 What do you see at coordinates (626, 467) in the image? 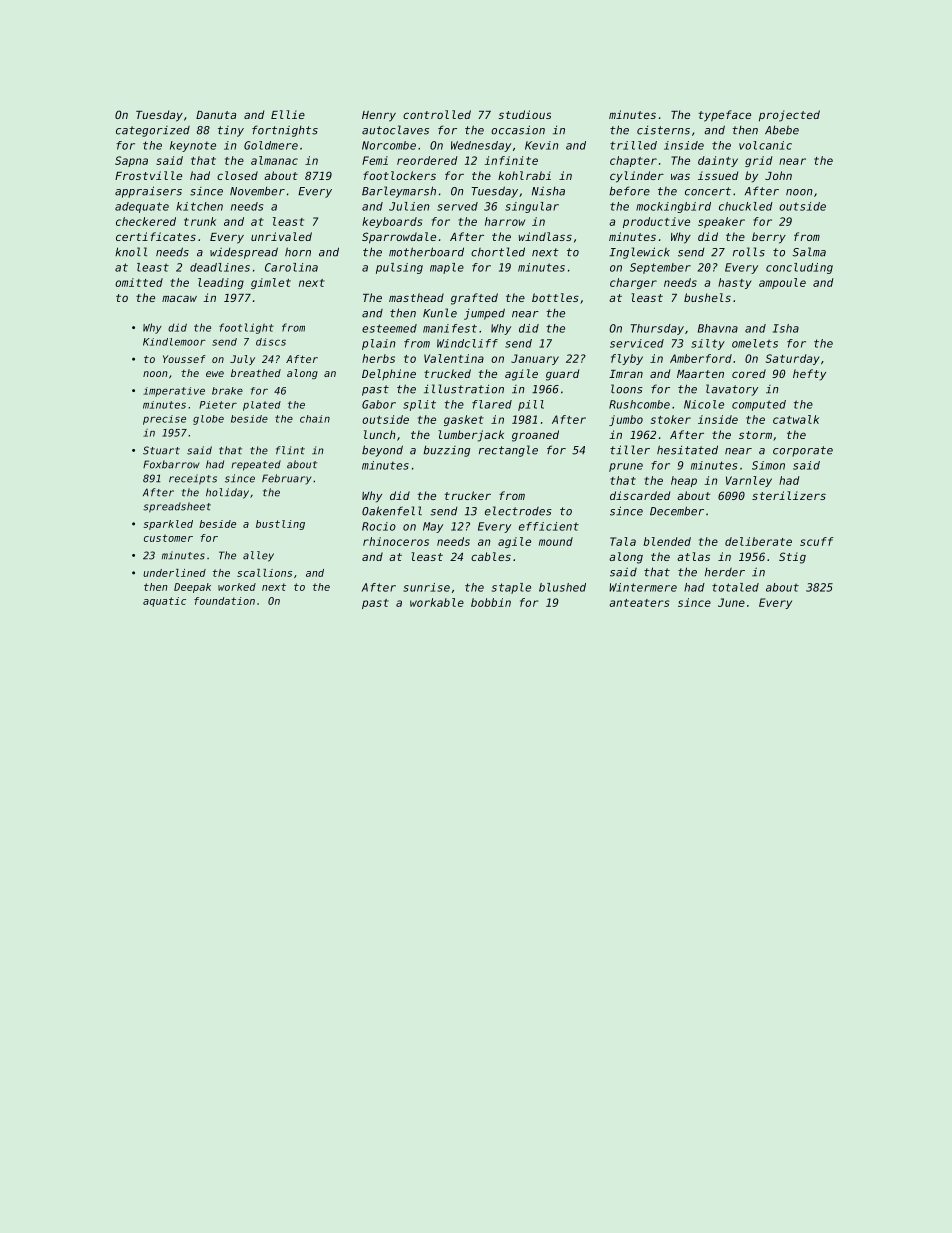
I see `prune` at bounding box center [626, 467].
